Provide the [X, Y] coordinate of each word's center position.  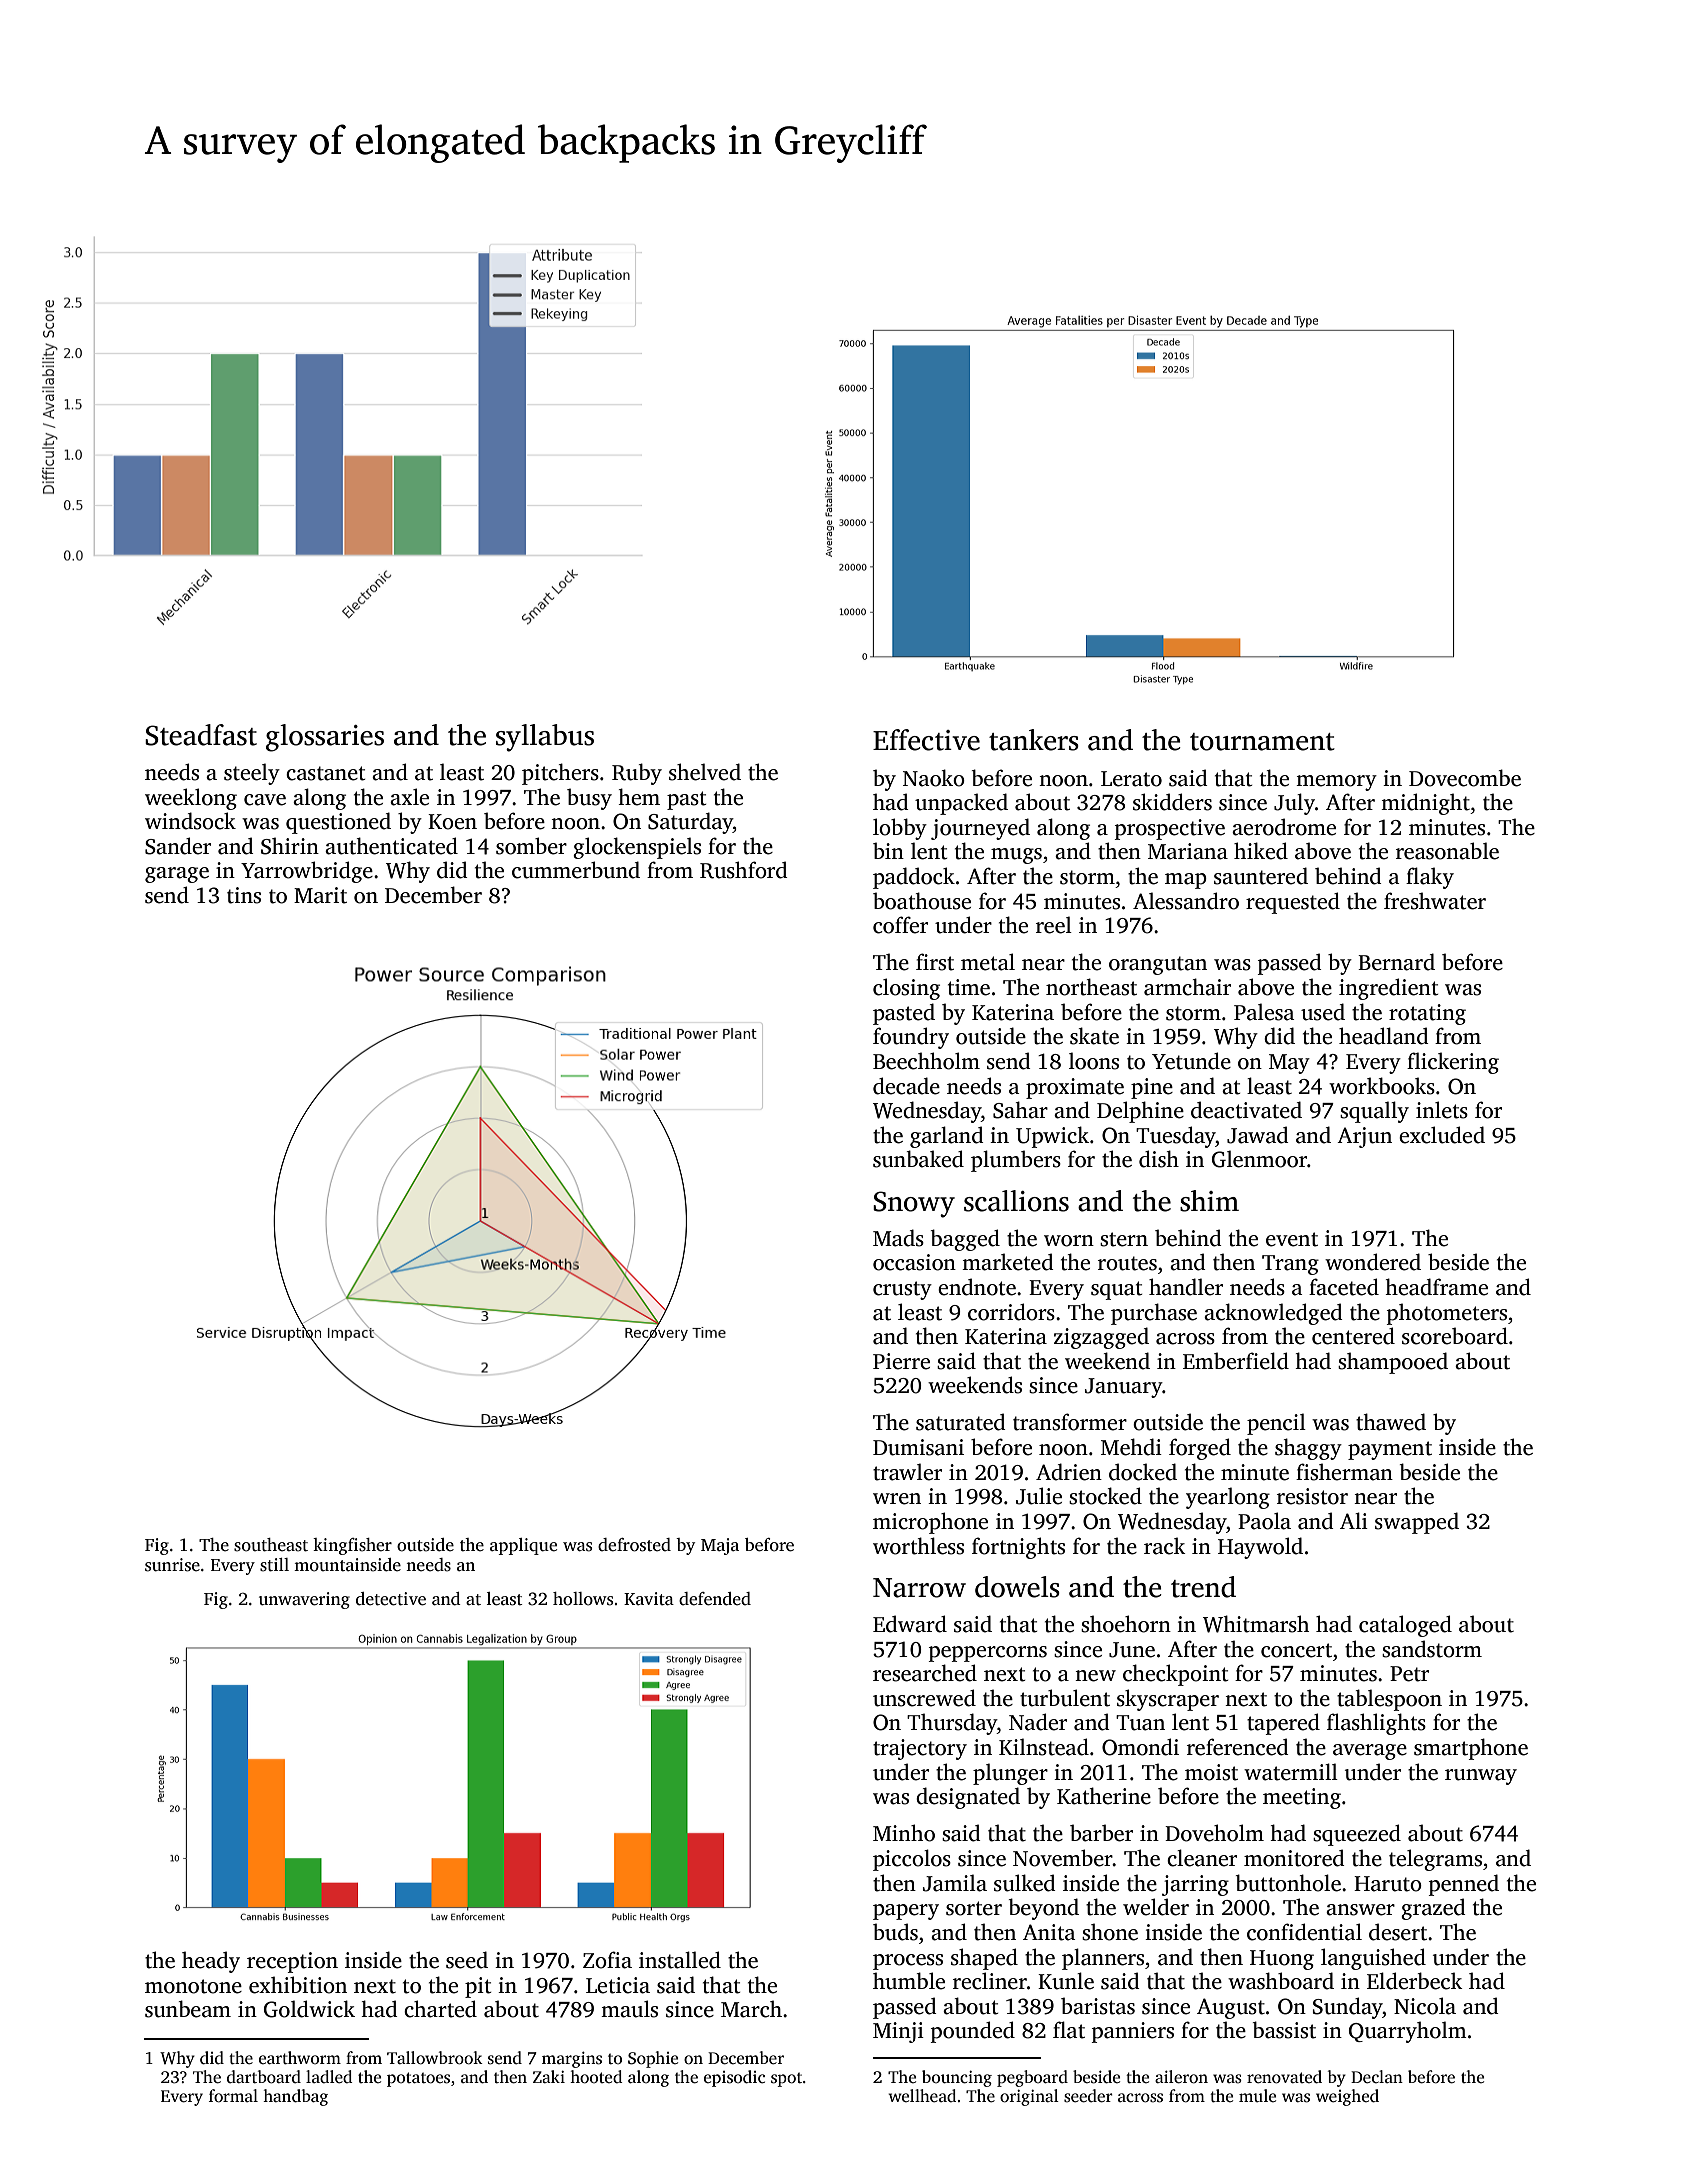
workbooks [1382, 1086]
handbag [295, 2097]
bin [888, 851]
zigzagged [1101, 1338]
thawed [1391, 1422]
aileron [1181, 2077]
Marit [320, 895]
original [1029, 2097]
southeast [271, 1545]
